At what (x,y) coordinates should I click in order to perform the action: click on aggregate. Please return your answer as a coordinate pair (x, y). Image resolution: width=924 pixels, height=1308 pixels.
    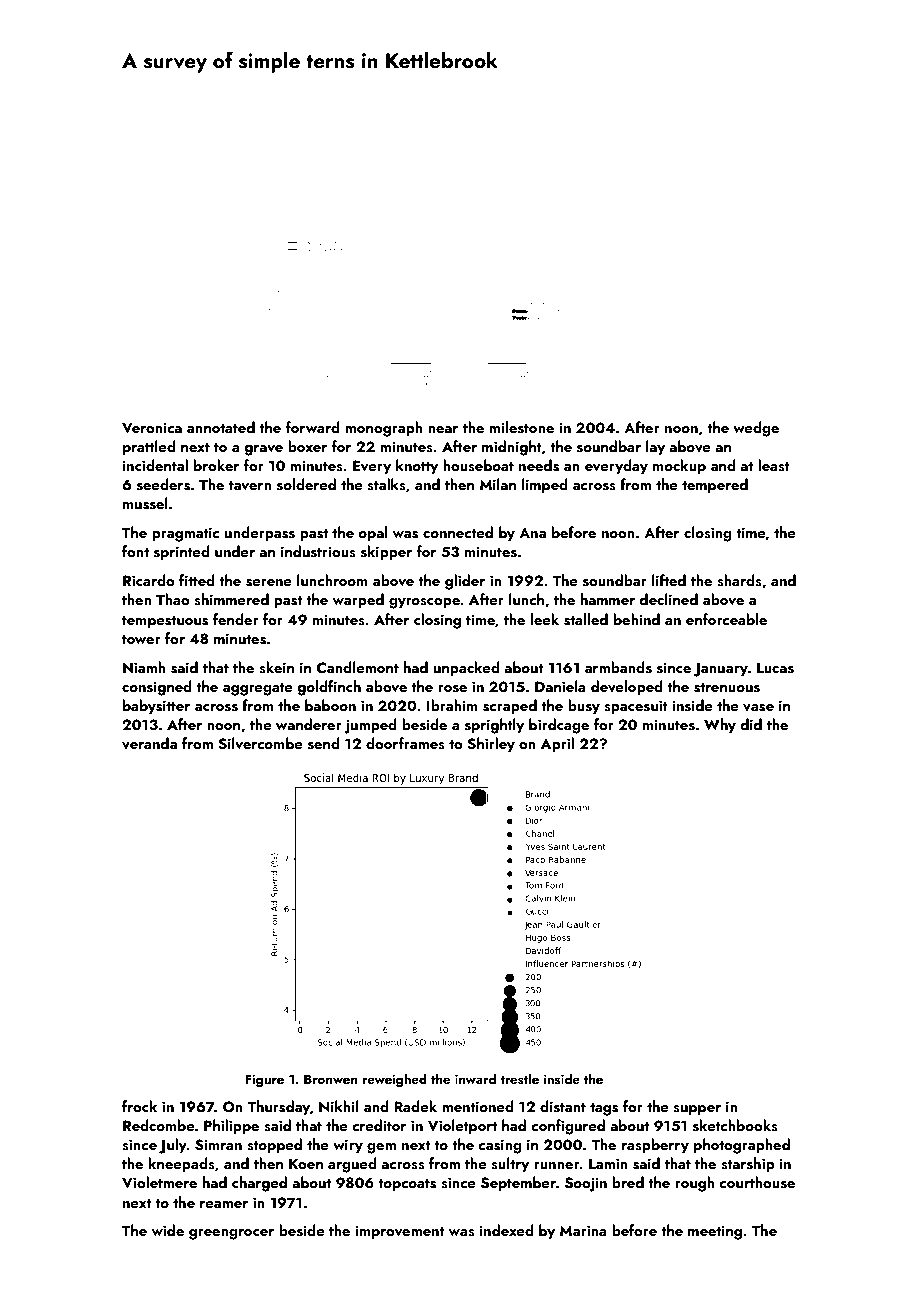
    Looking at the image, I should click on (258, 689).
